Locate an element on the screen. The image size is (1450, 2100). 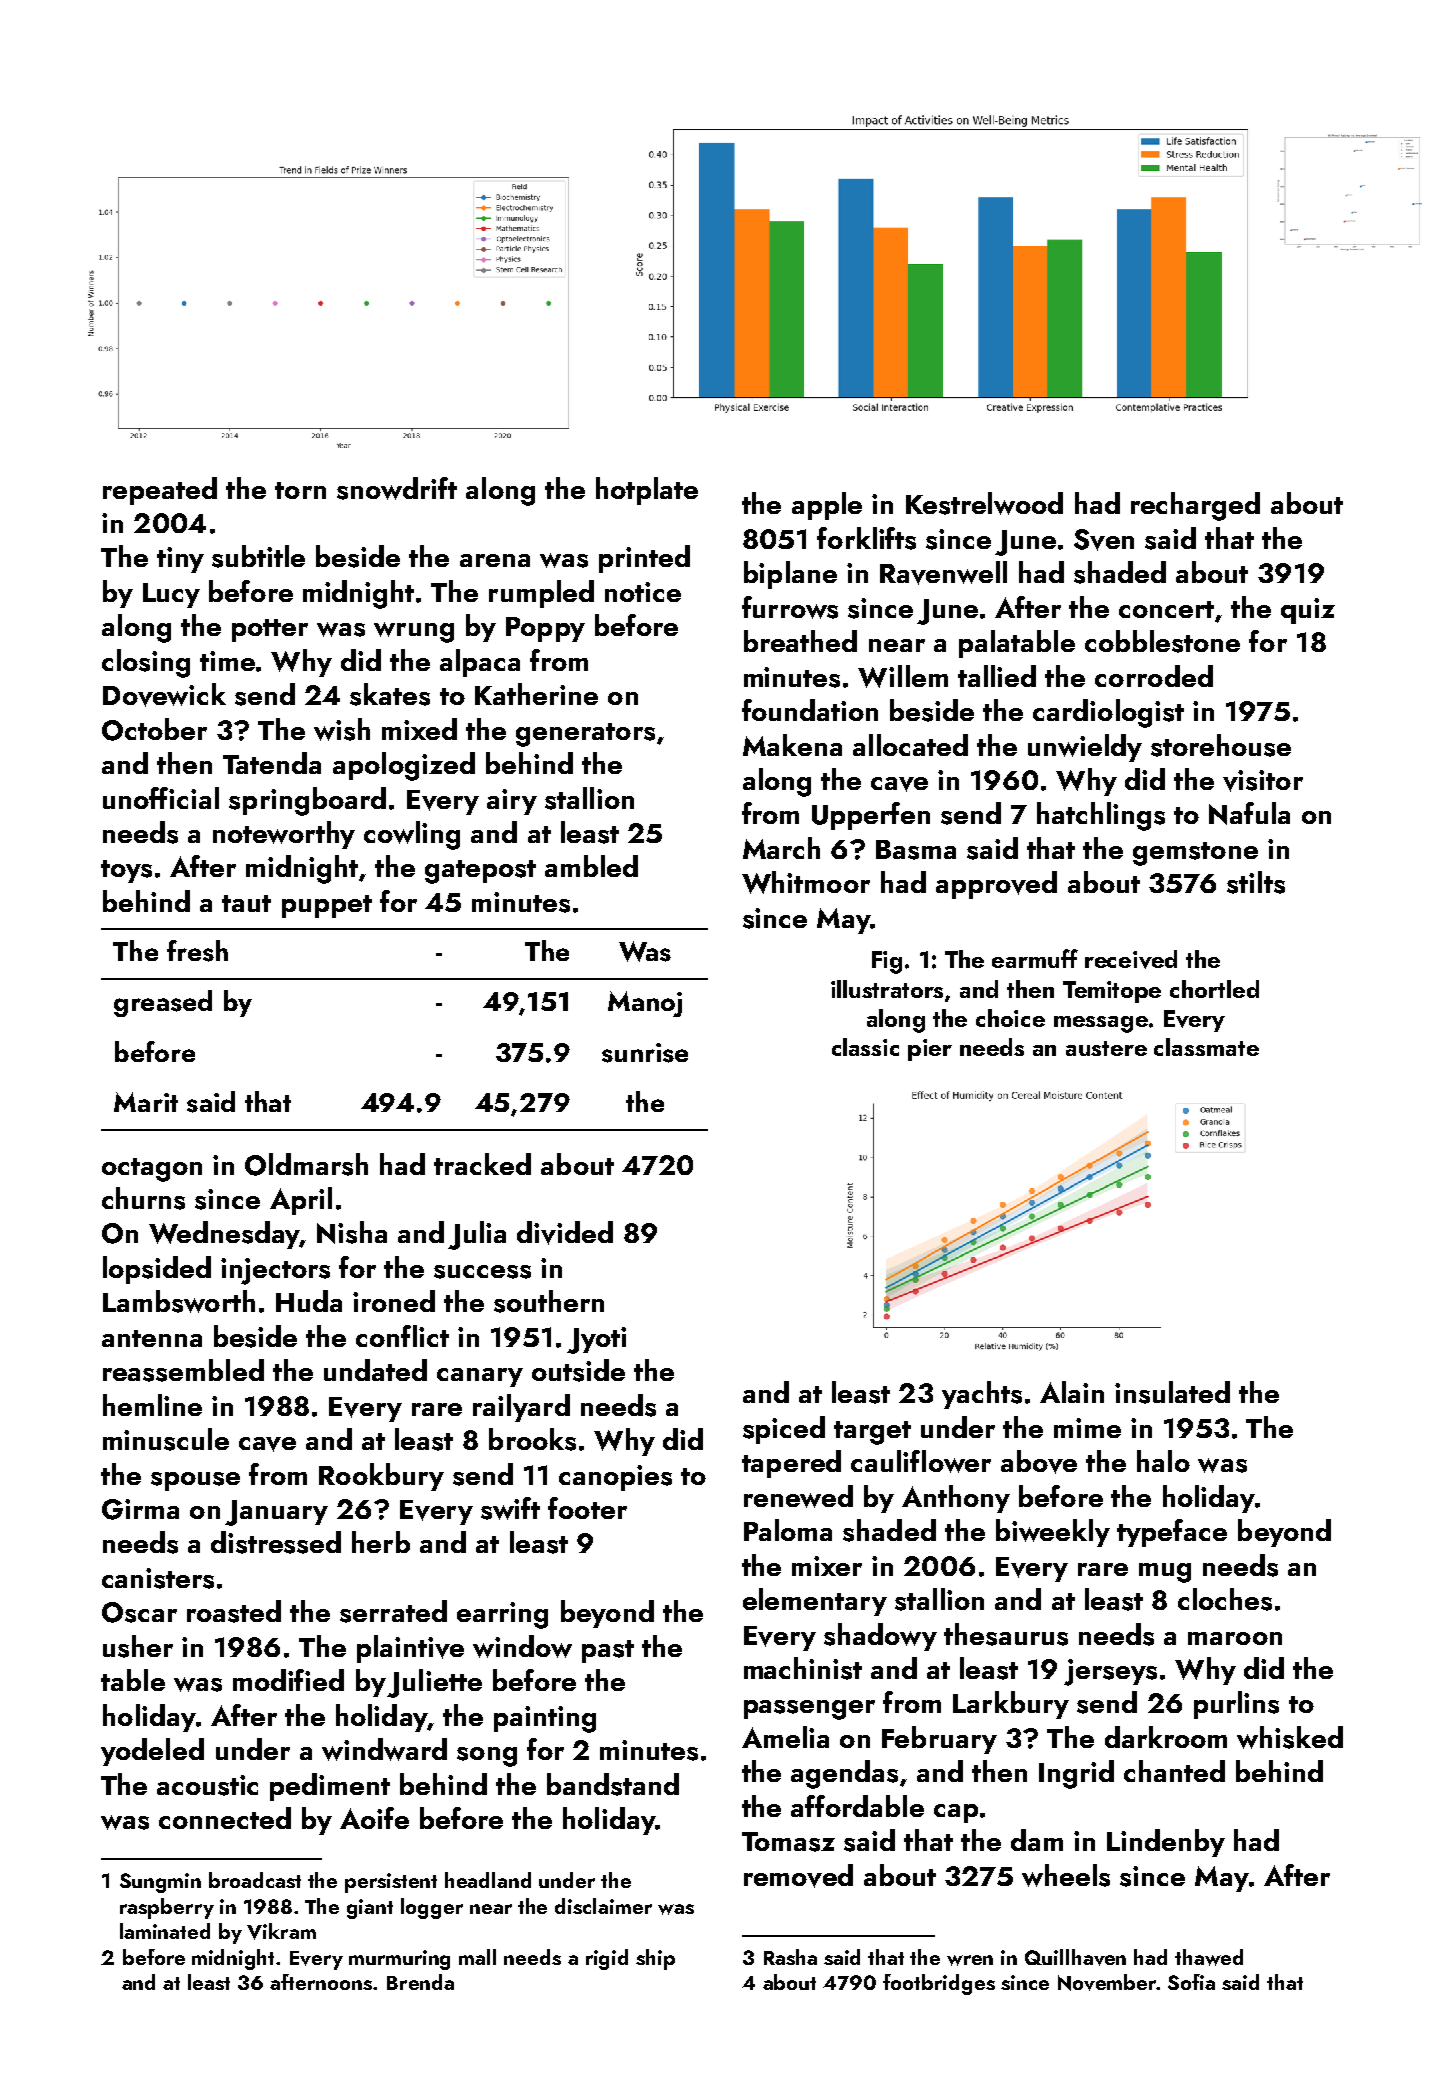
classmate is located at coordinates (1206, 1047).
